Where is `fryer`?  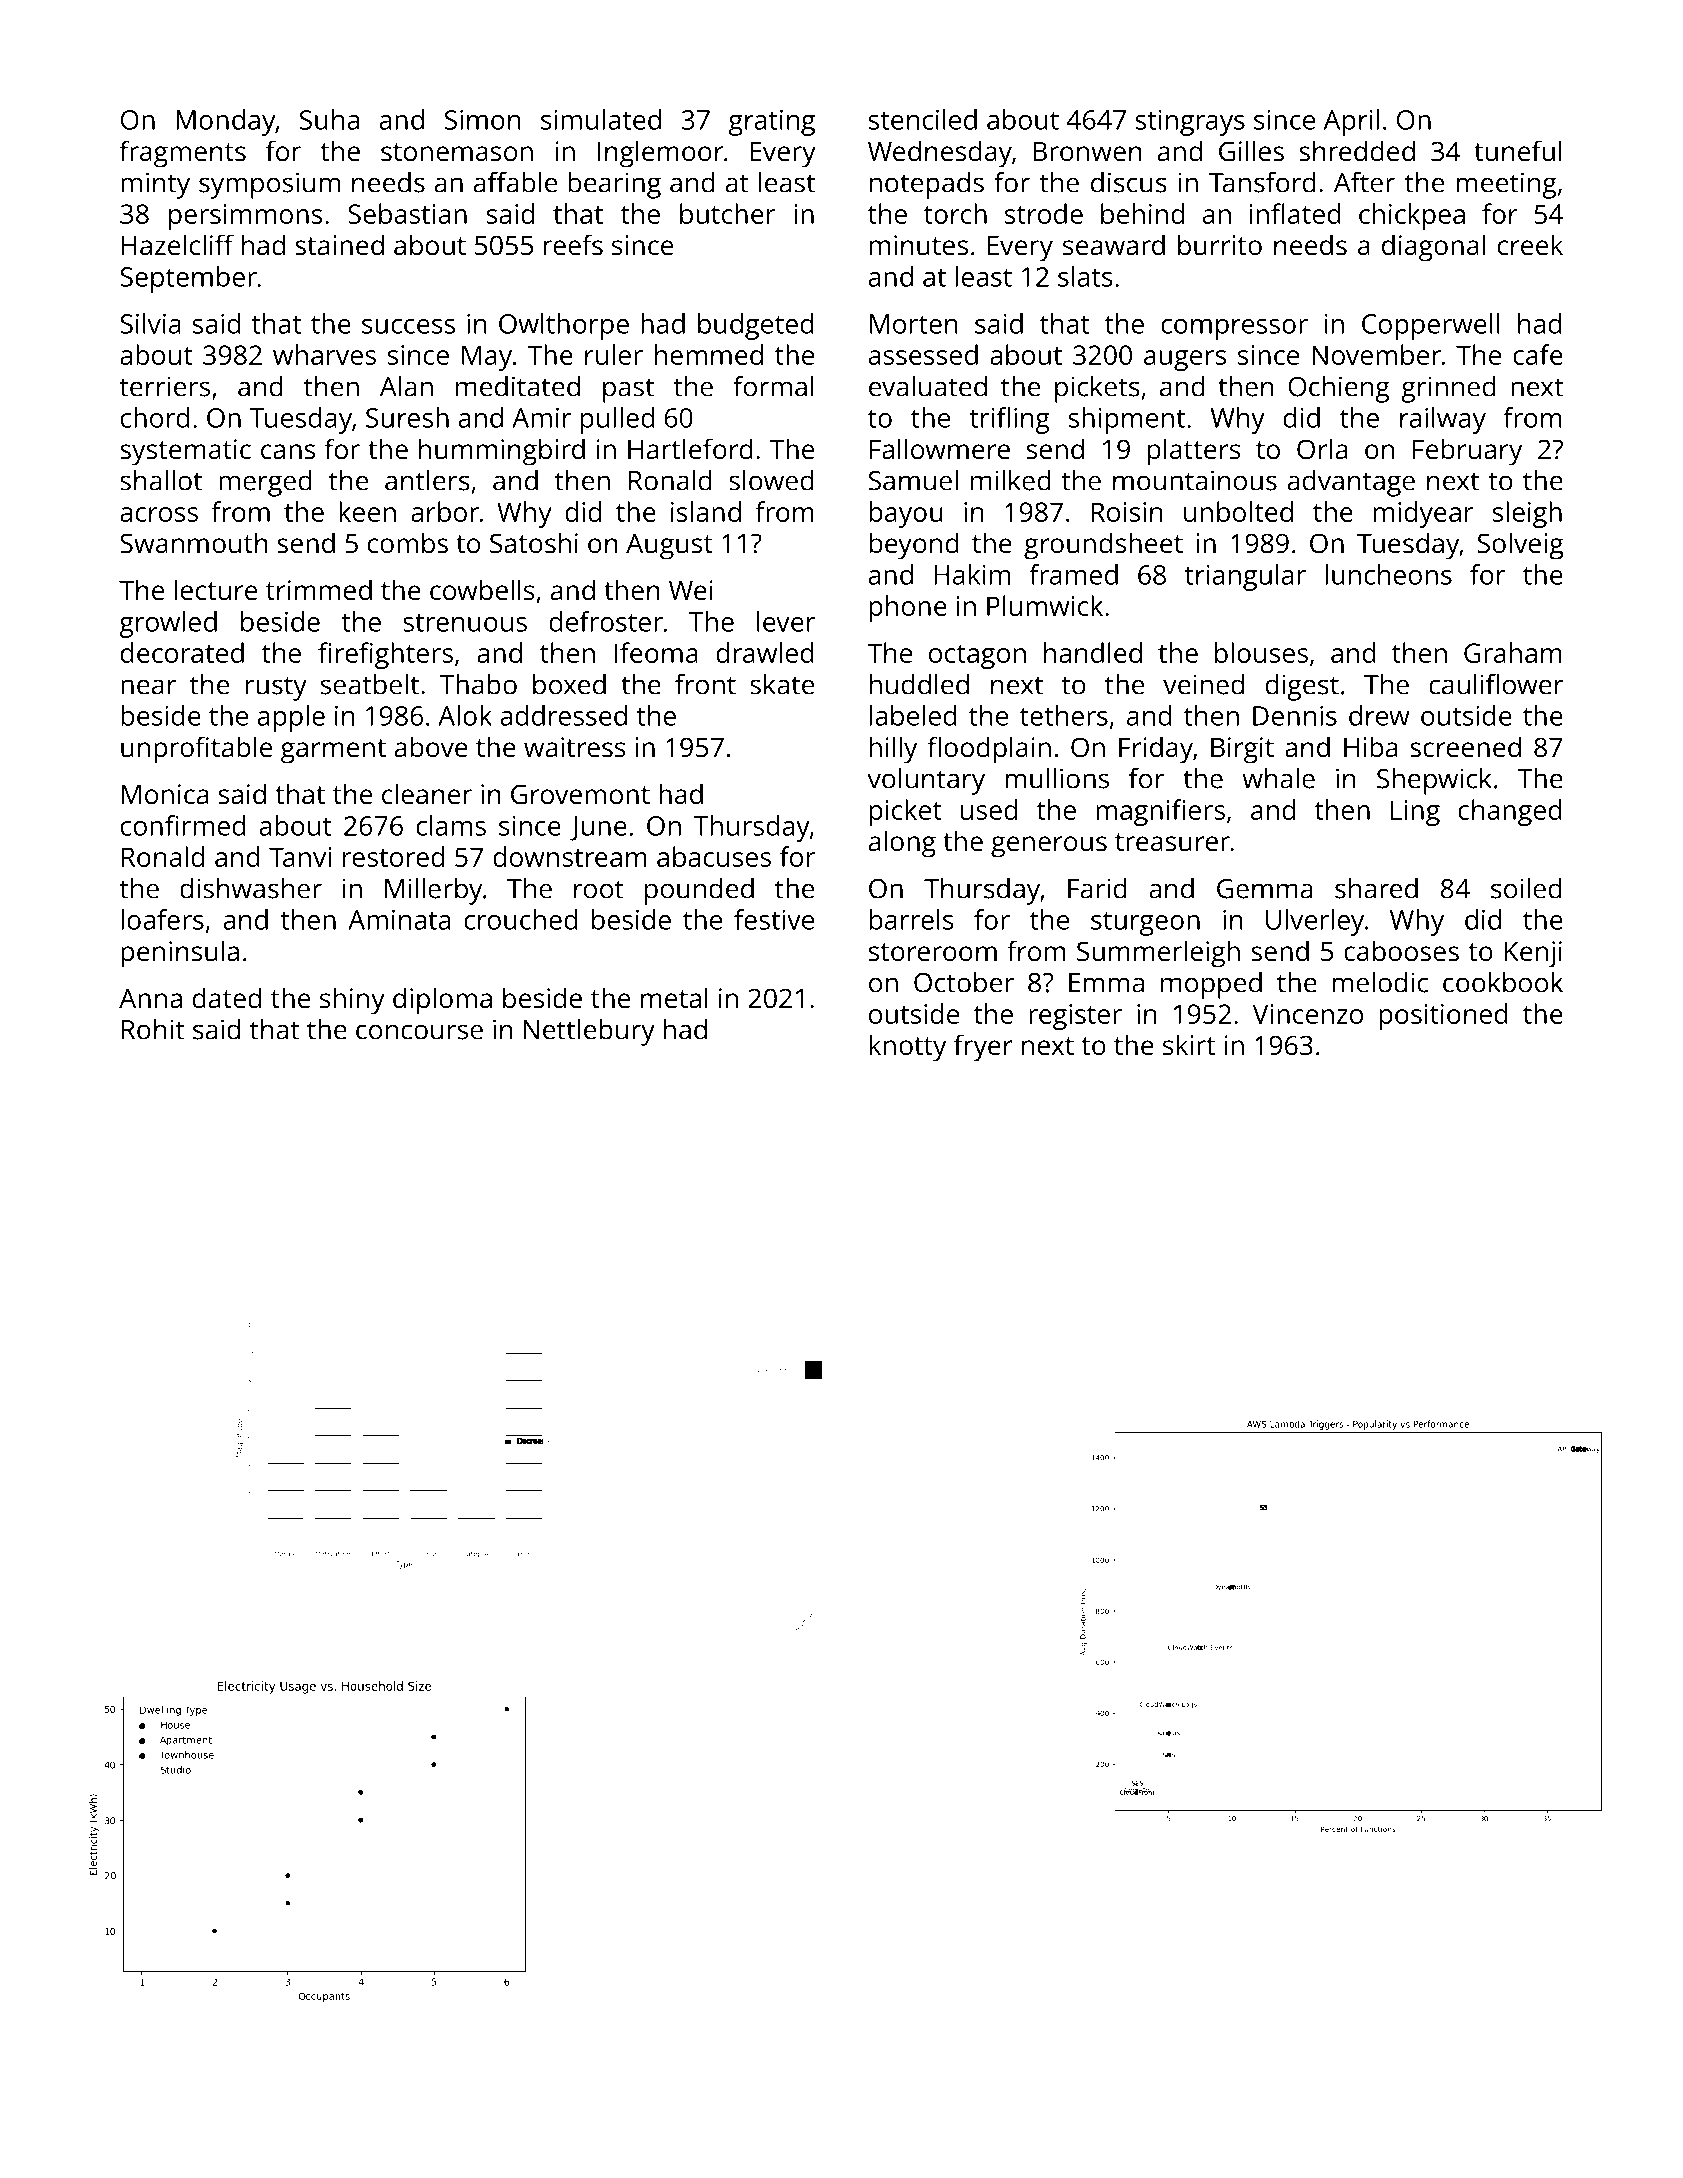 fryer is located at coordinates (983, 1048).
